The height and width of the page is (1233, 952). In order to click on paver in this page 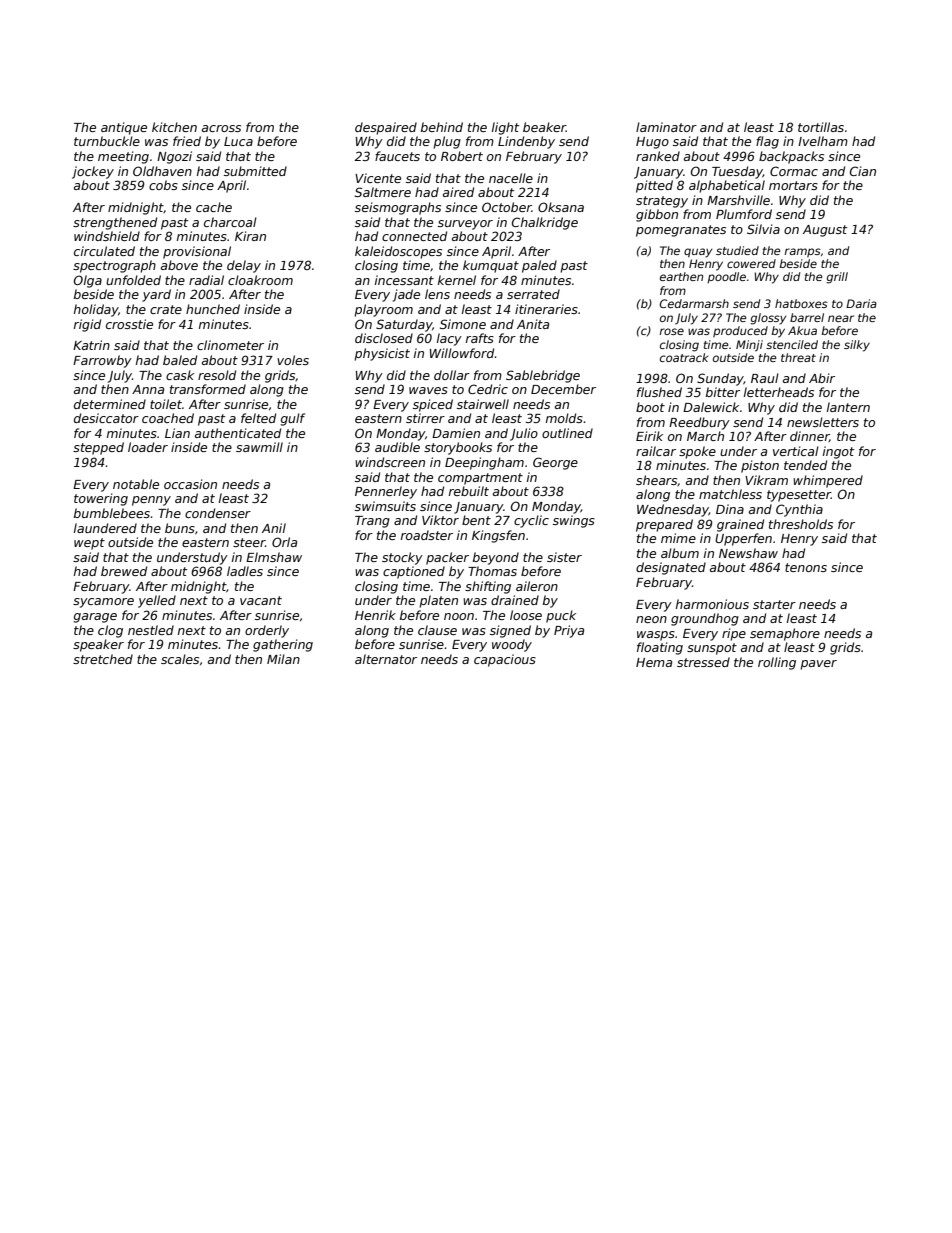, I will do `click(818, 665)`.
